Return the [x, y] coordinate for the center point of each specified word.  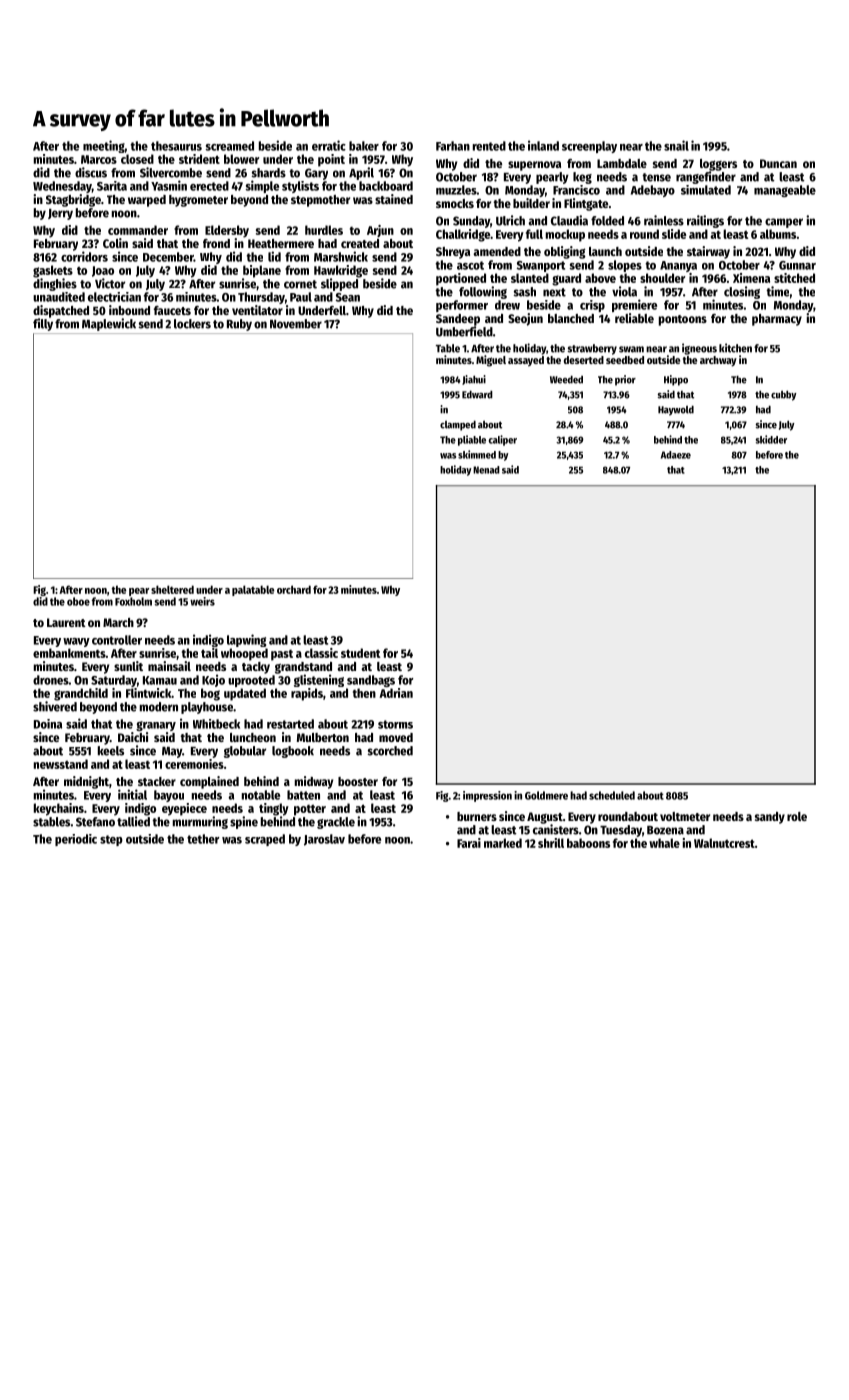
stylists [300, 187]
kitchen [735, 348]
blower [241, 159]
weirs [202, 601]
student [360, 653]
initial [132, 794]
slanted [530, 278]
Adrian [396, 693]
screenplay [589, 147]
